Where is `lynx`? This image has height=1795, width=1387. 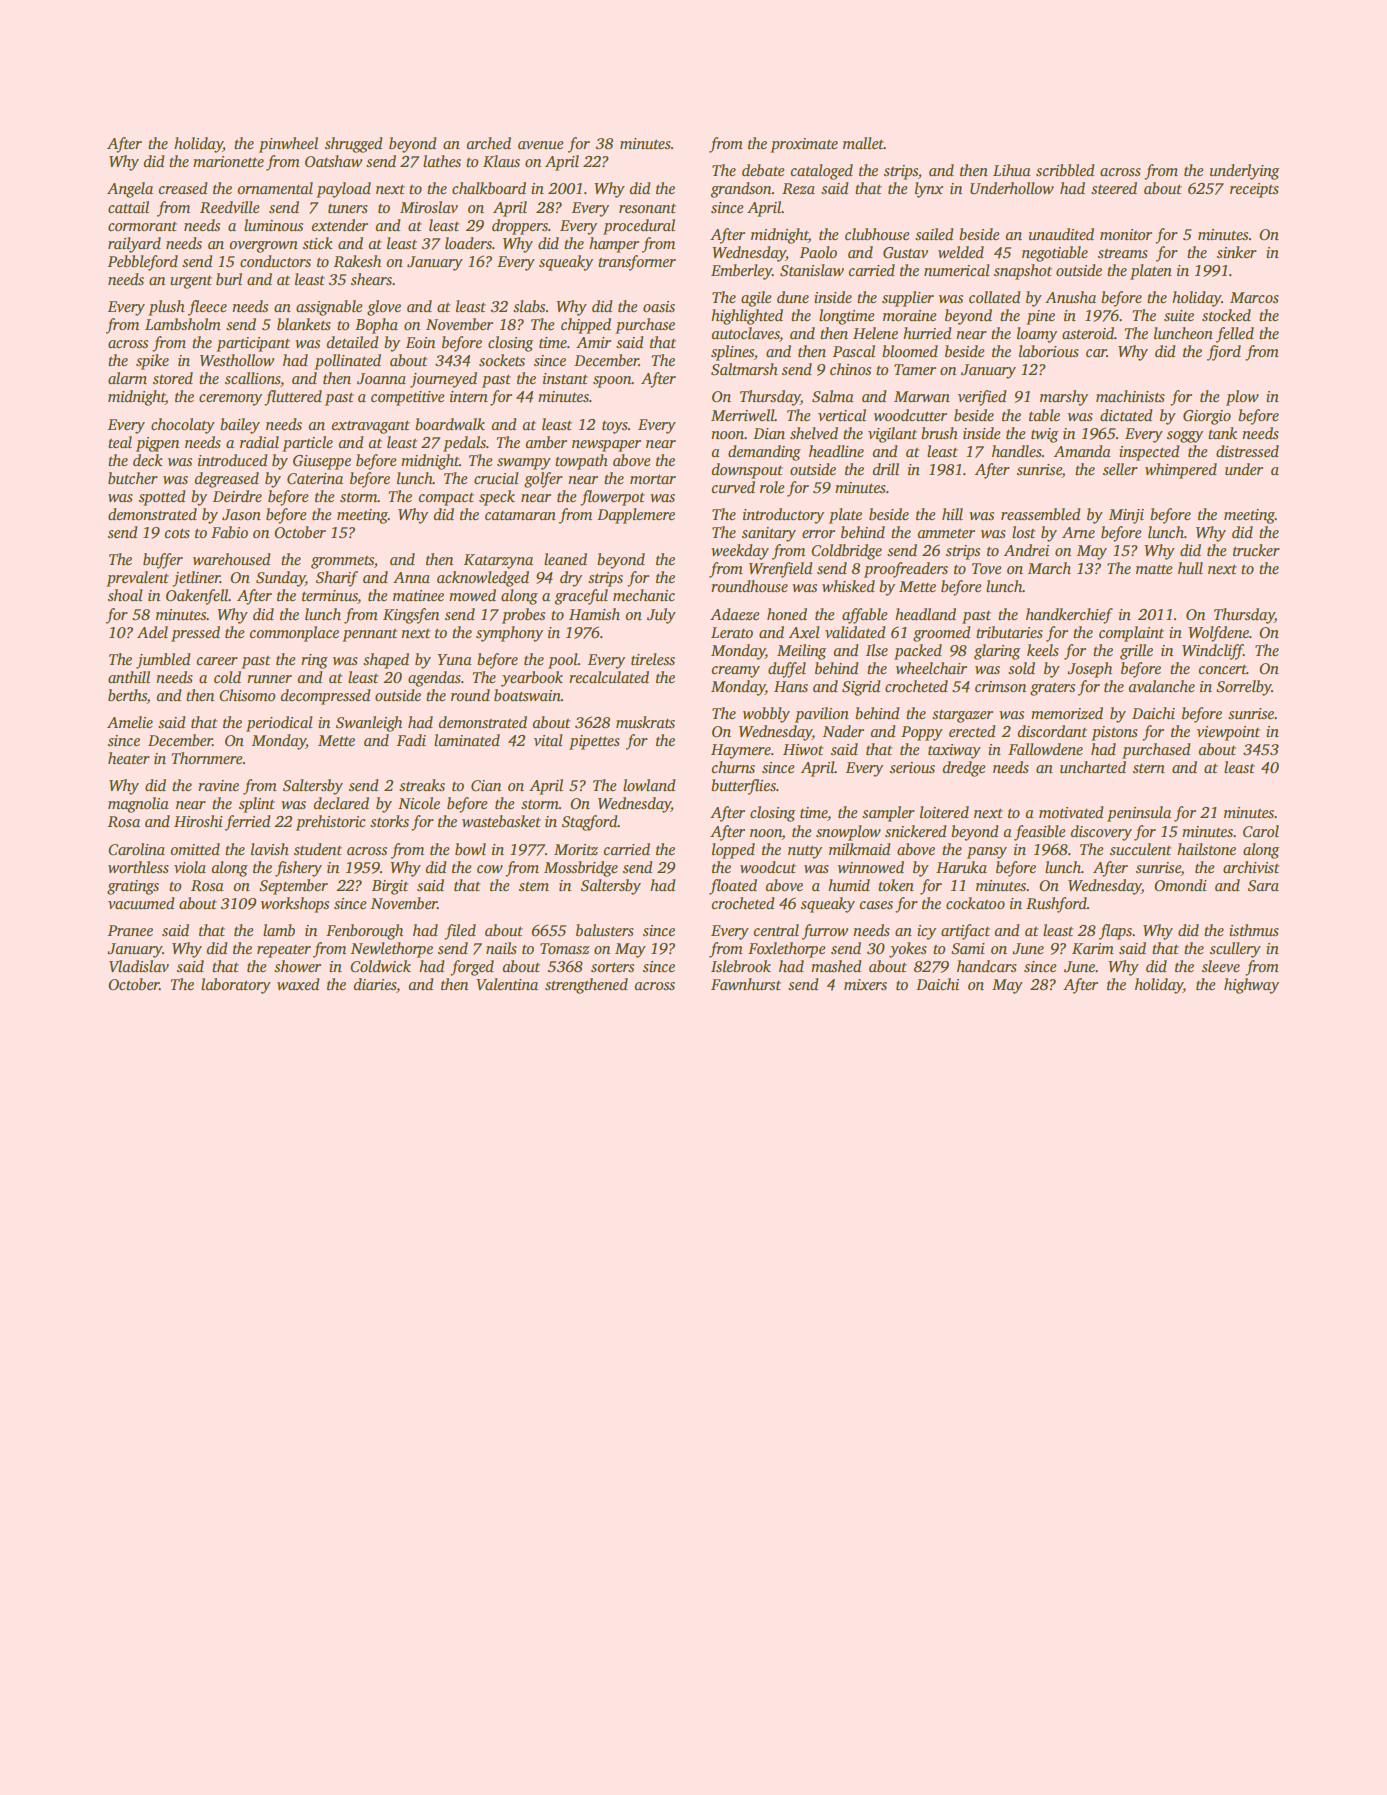
lynx is located at coordinates (929, 190).
